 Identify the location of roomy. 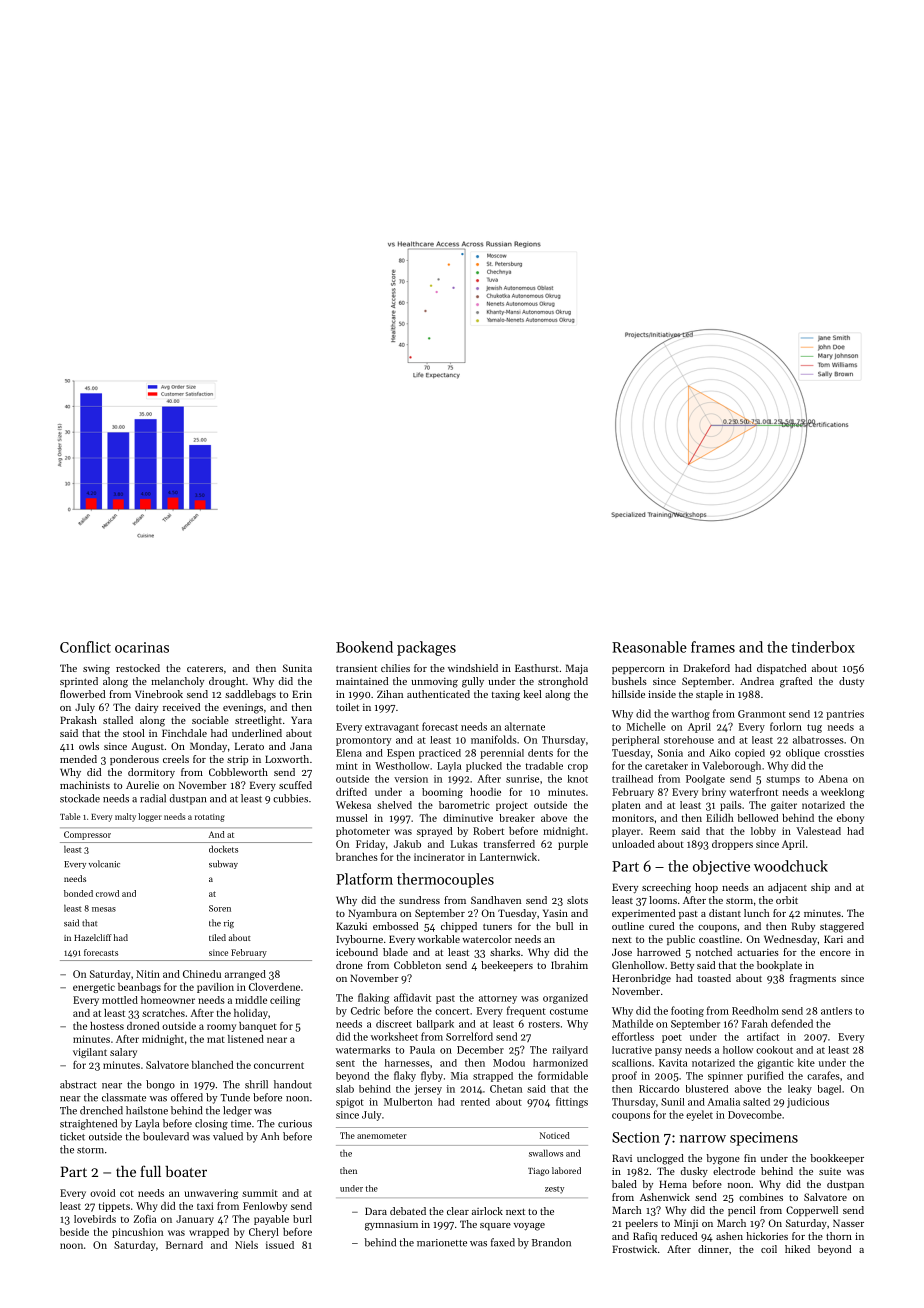
(221, 1028).
